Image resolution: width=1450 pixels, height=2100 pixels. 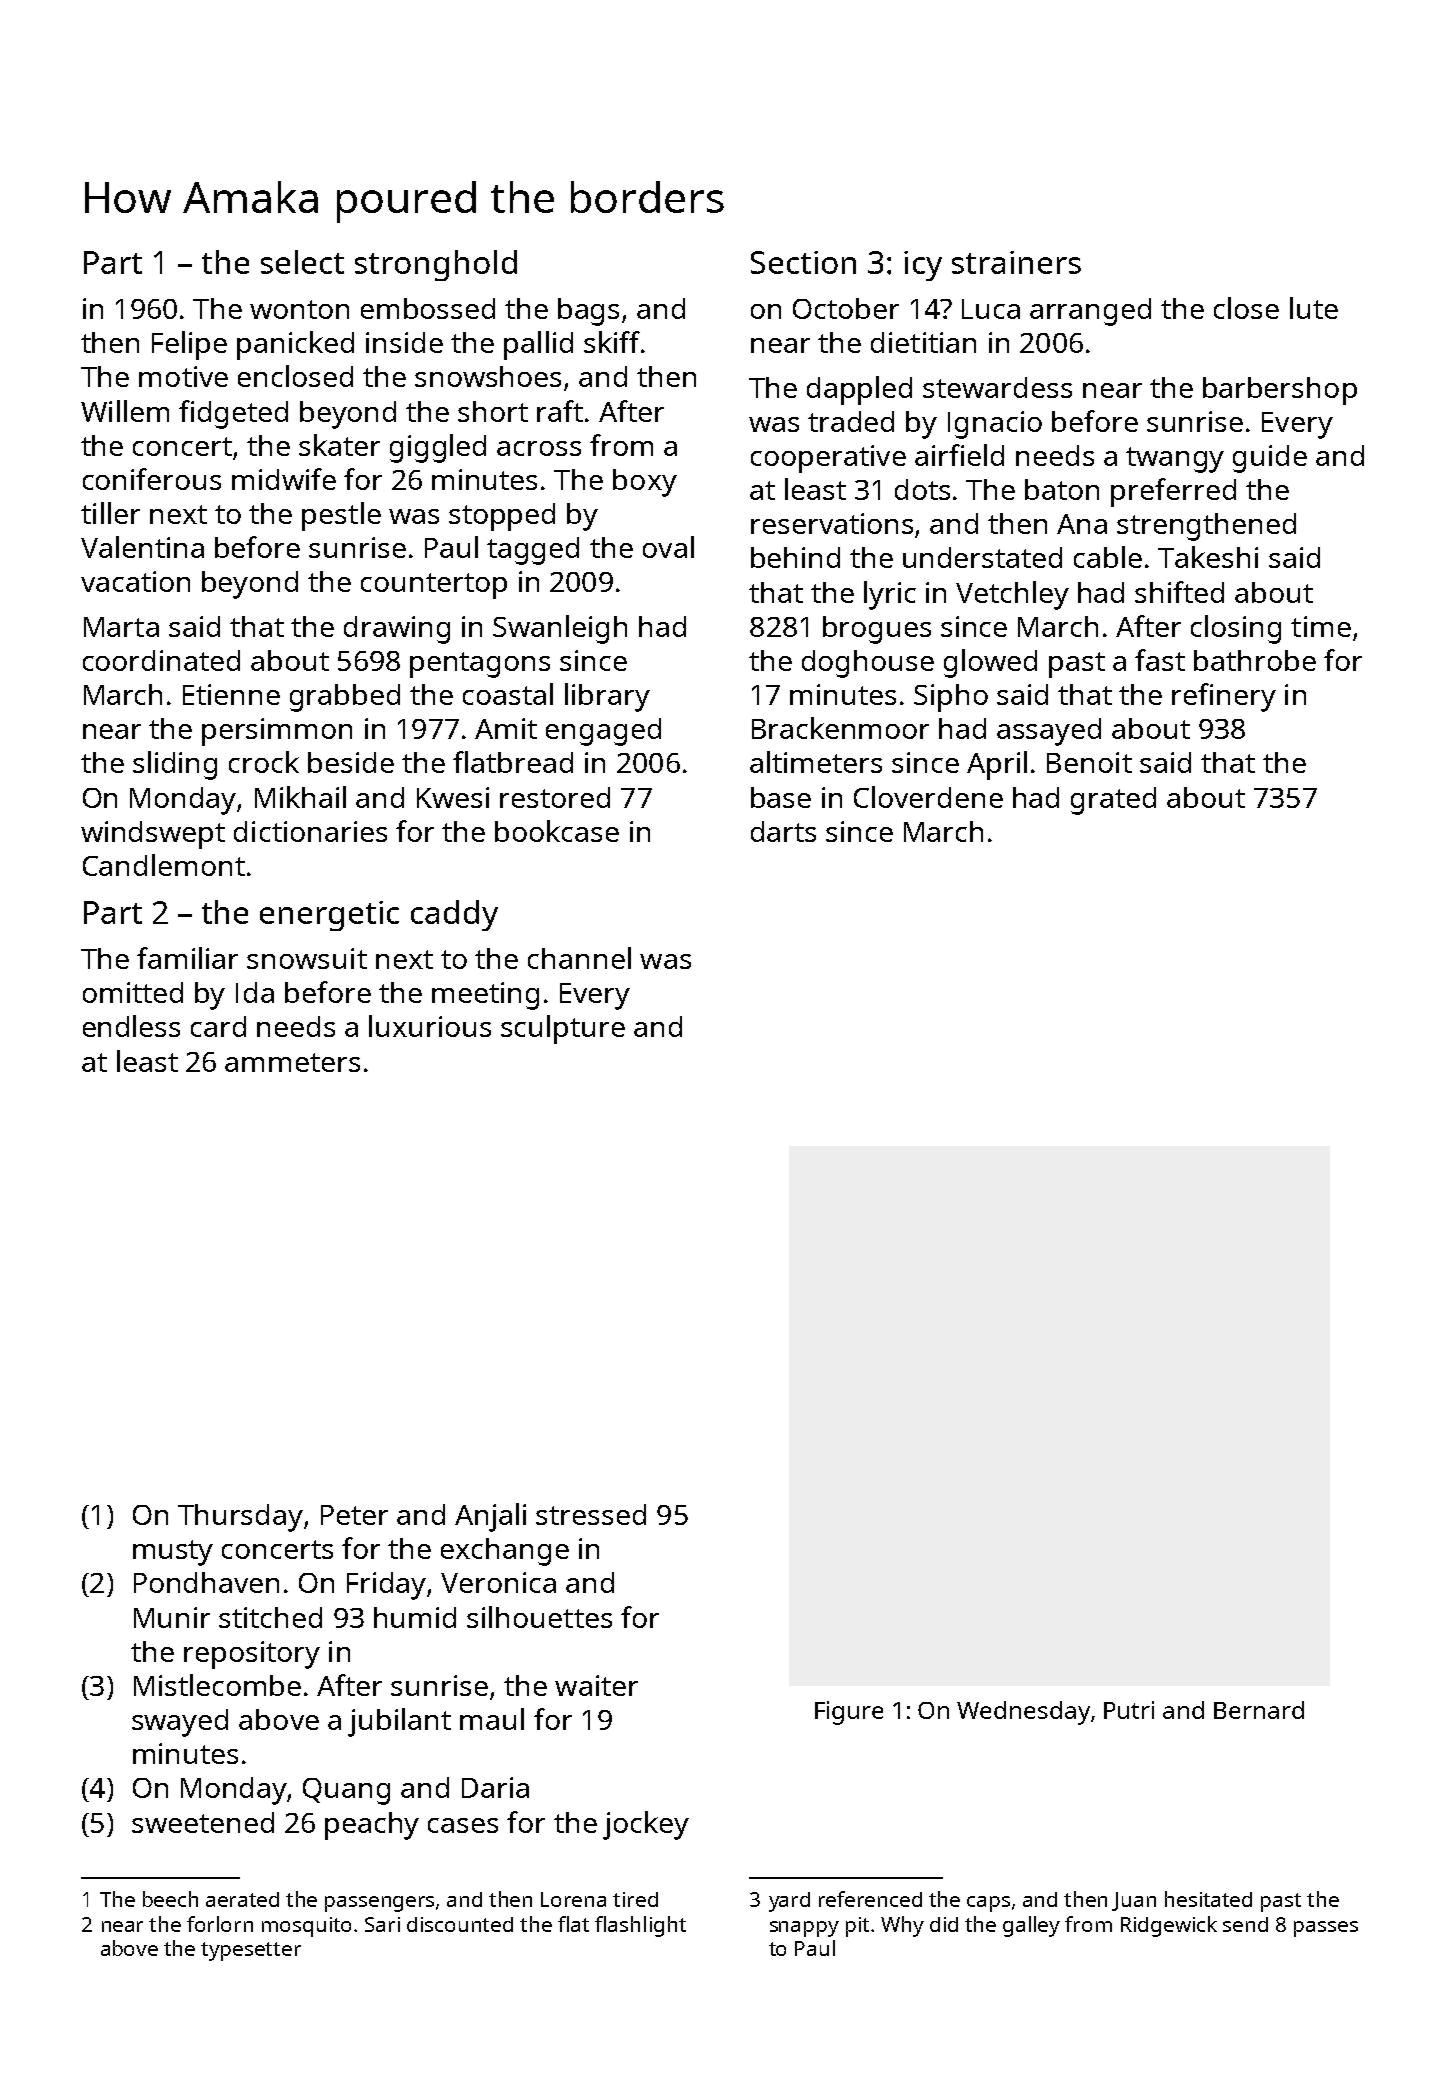 What do you see at coordinates (382, 1924) in the page?
I see `Sari` at bounding box center [382, 1924].
